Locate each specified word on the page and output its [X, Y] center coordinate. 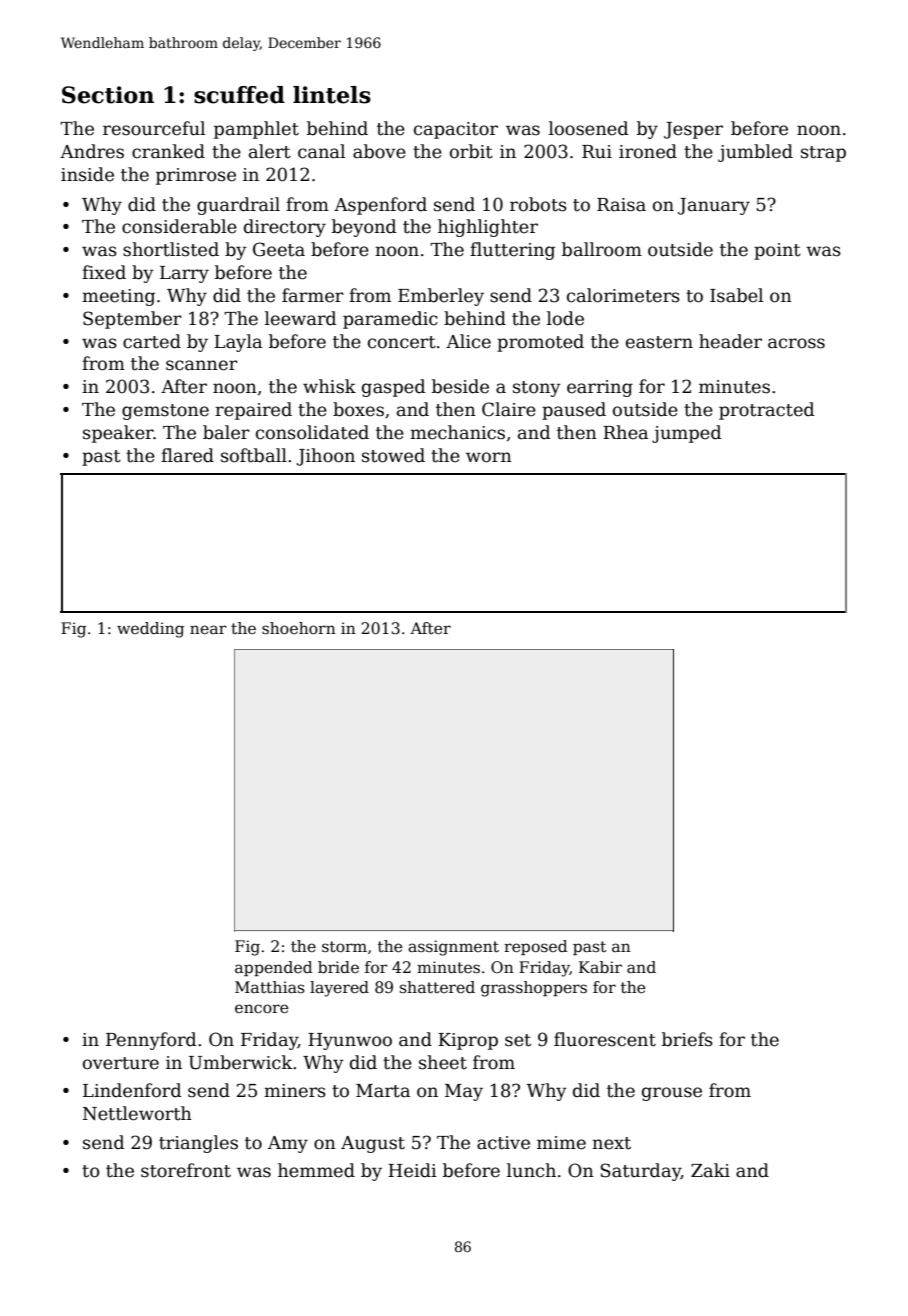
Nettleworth [137, 1113]
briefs [687, 1039]
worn [489, 457]
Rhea [625, 432]
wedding [150, 630]
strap [823, 154]
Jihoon [325, 457]
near [208, 629]
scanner [202, 365]
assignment [453, 948]
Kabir [600, 967]
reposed [535, 947]
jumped [687, 434]
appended [273, 968]
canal [321, 151]
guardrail [238, 206]
